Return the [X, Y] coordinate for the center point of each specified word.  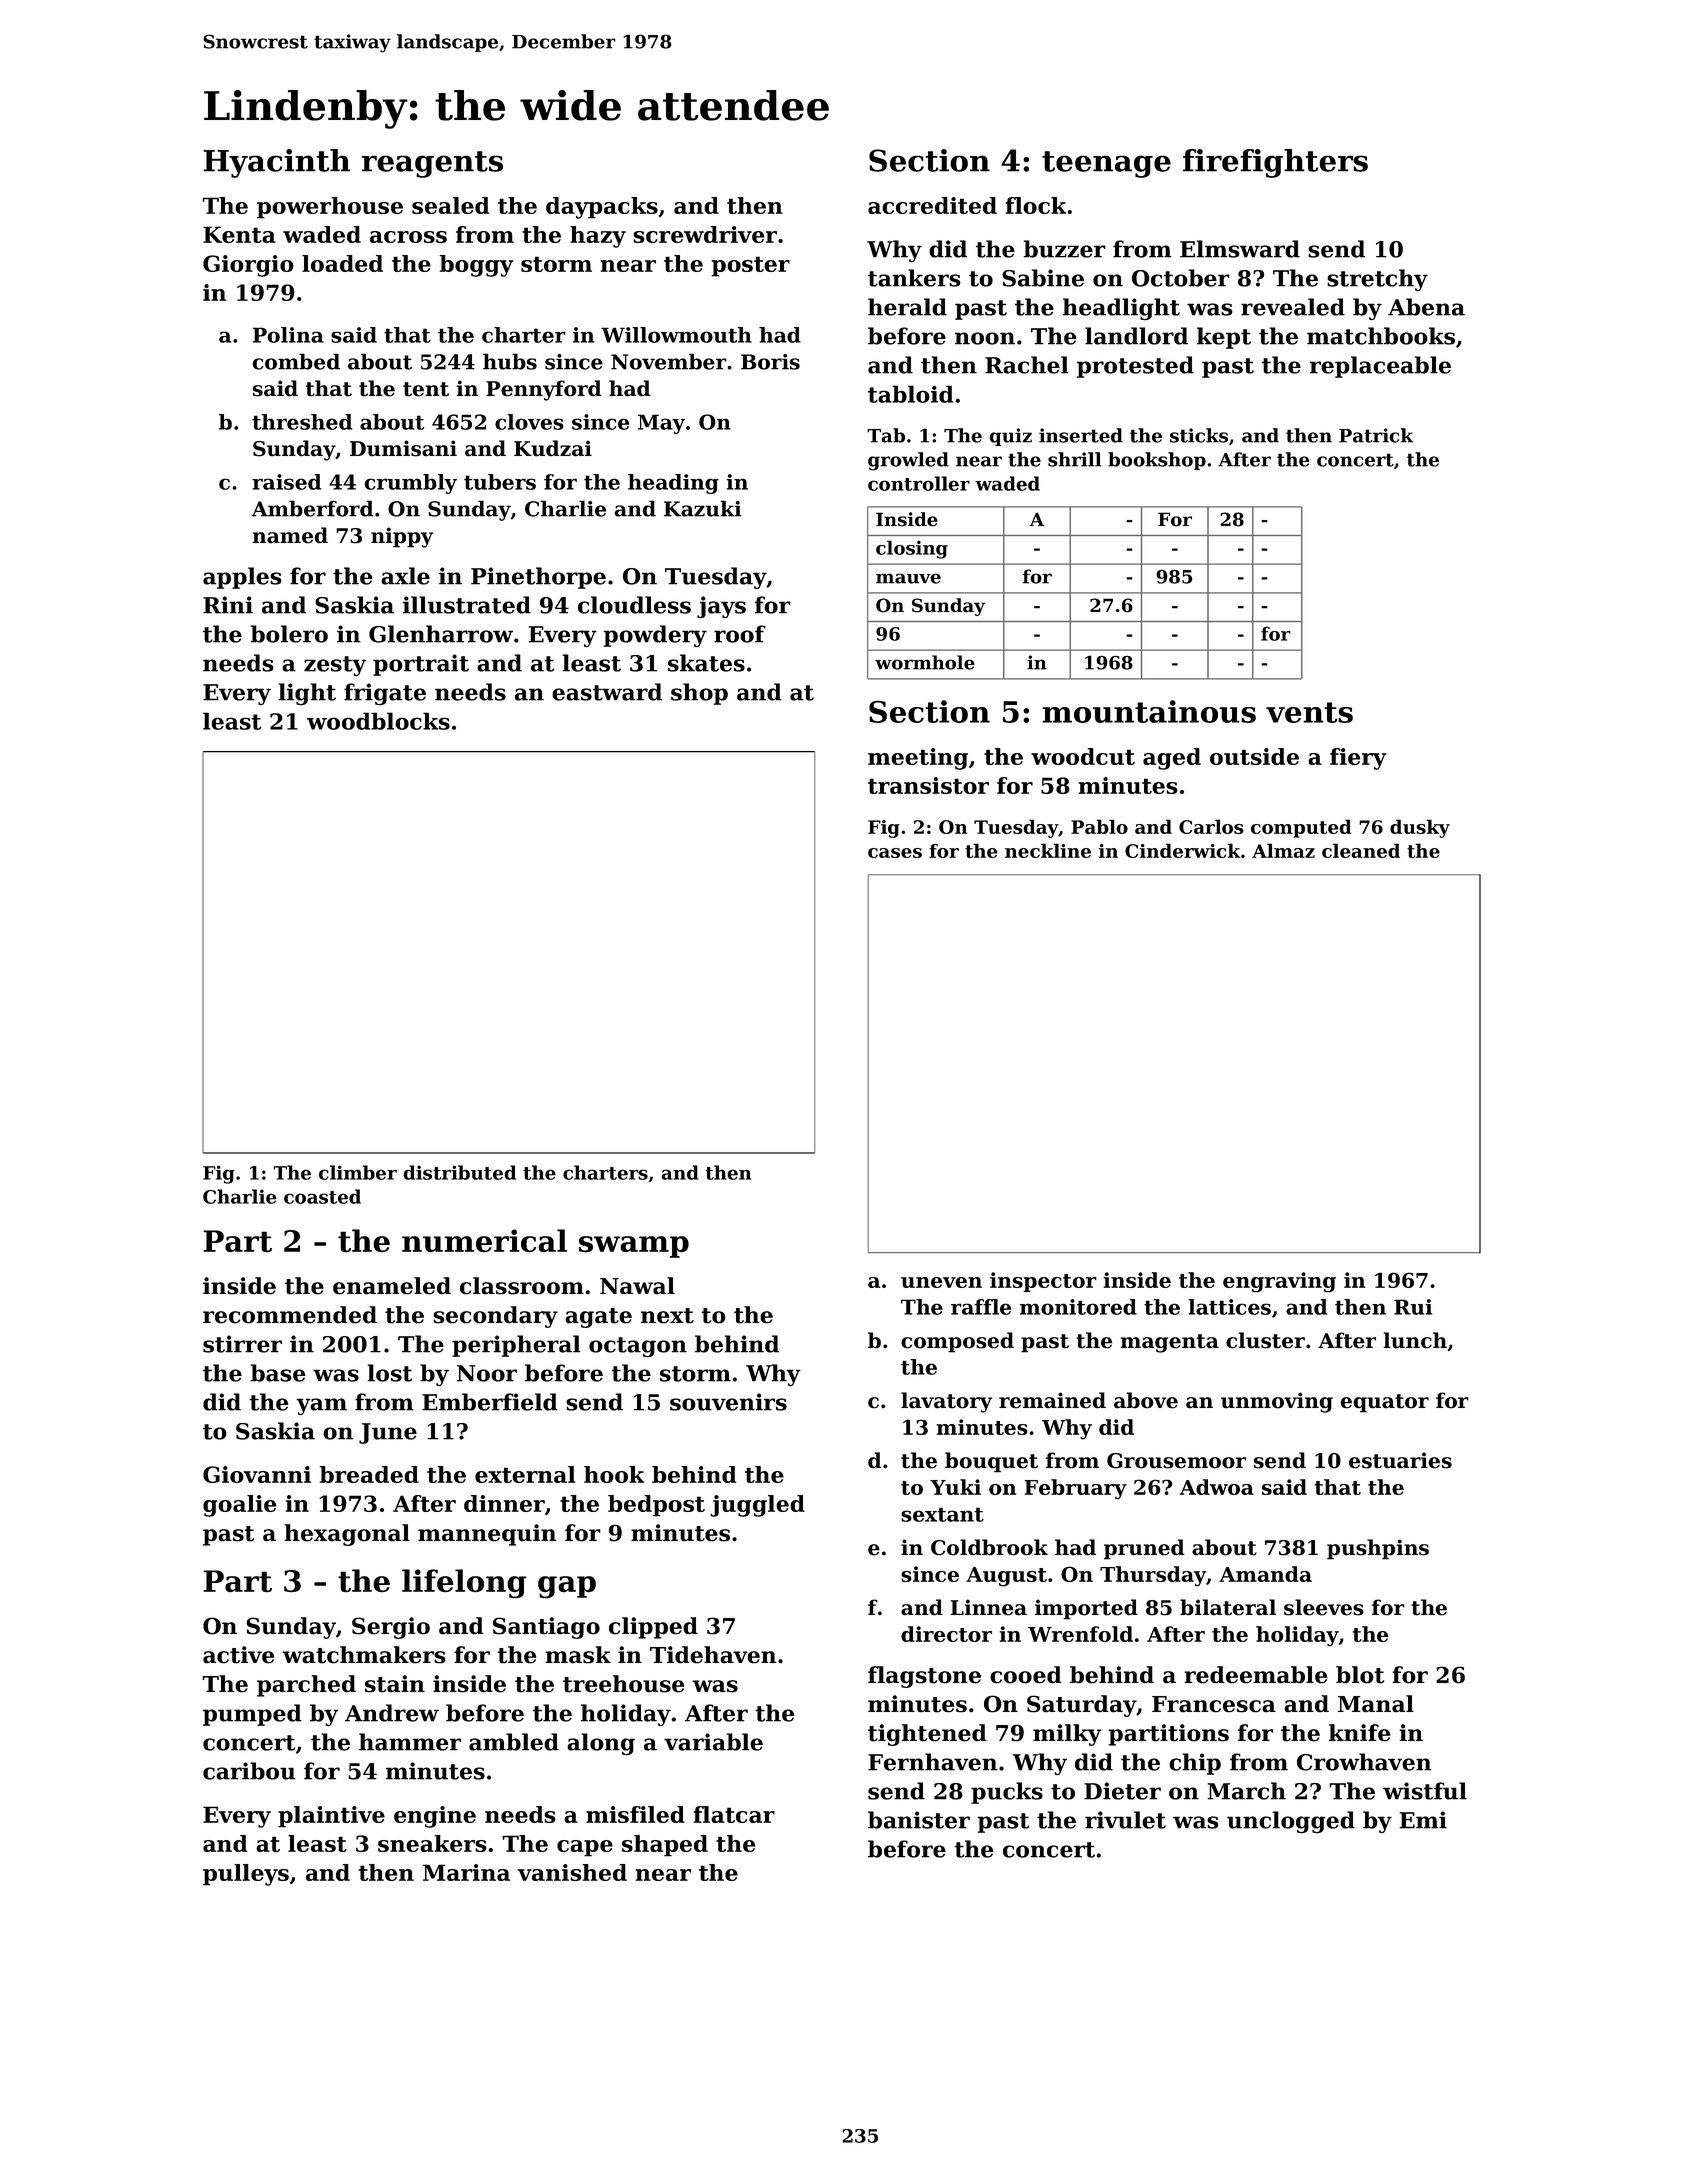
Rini [228, 605]
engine [435, 1817]
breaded [369, 1474]
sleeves [1324, 1607]
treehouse [623, 1684]
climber [358, 1172]
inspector [1043, 1282]
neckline [1048, 850]
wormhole [925, 662]
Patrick [1376, 435]
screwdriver [705, 234]
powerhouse [330, 208]
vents [1309, 712]
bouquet [991, 1462]
